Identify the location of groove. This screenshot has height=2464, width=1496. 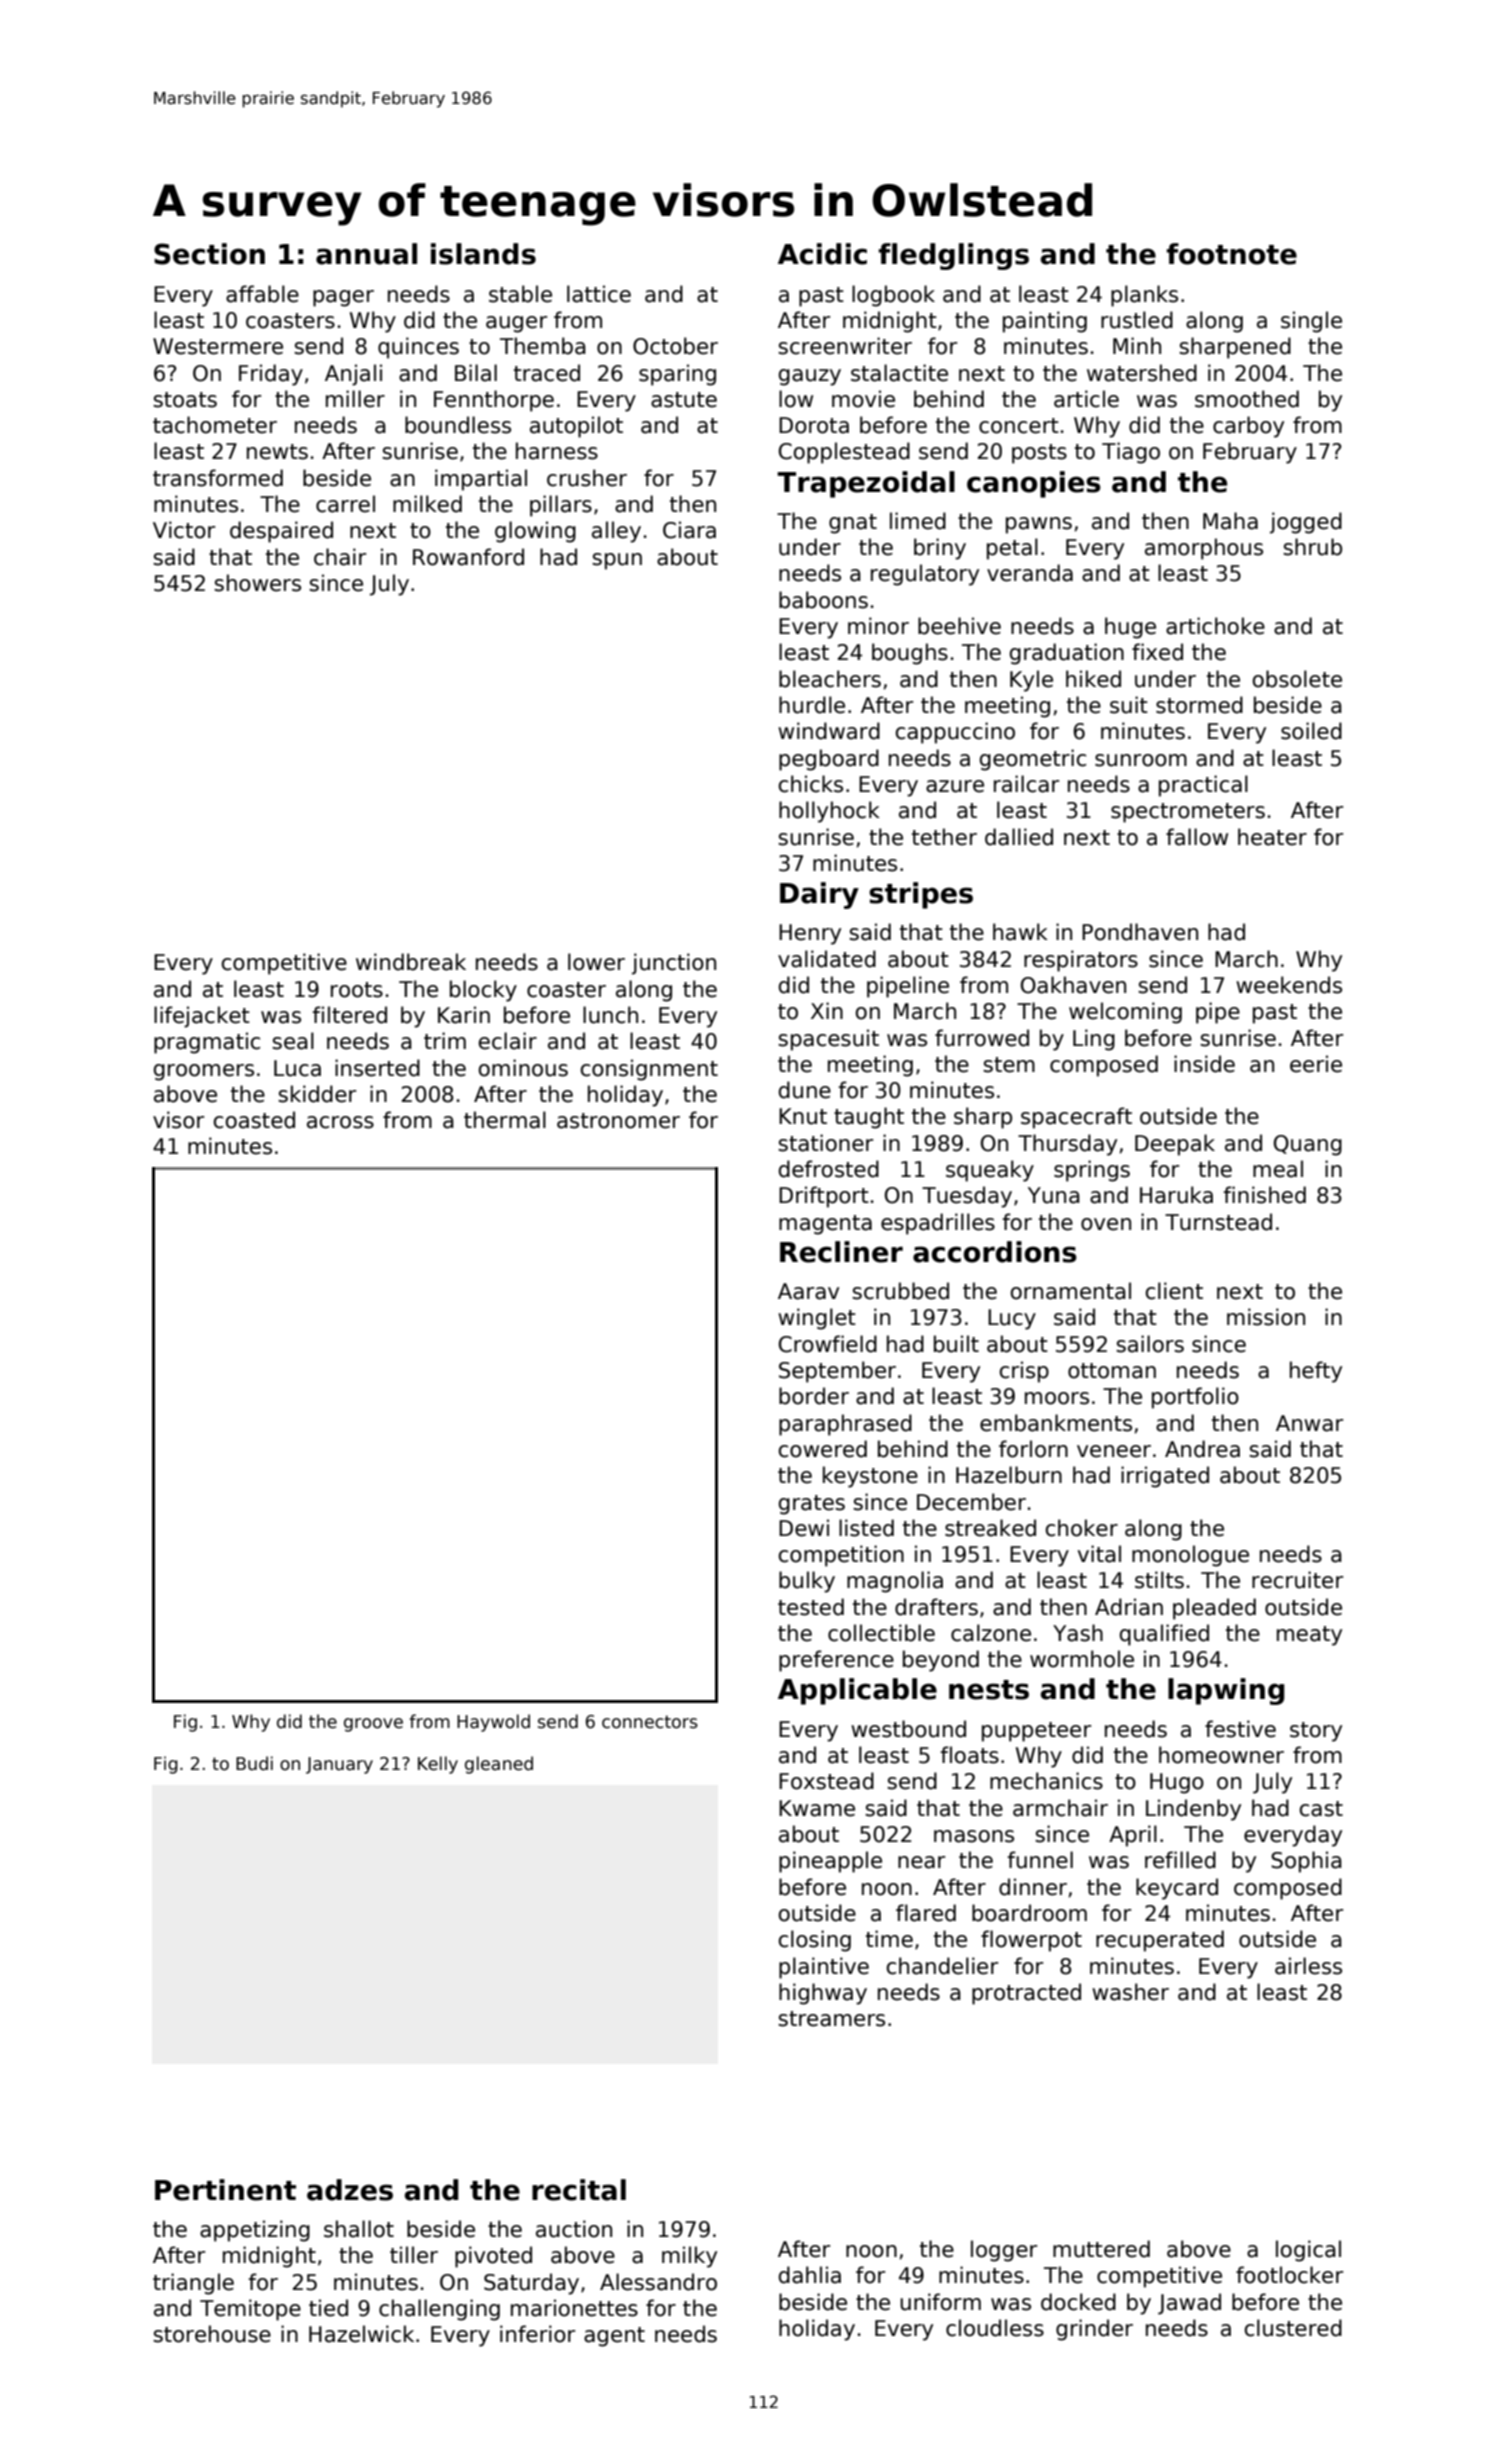
(373, 1725).
